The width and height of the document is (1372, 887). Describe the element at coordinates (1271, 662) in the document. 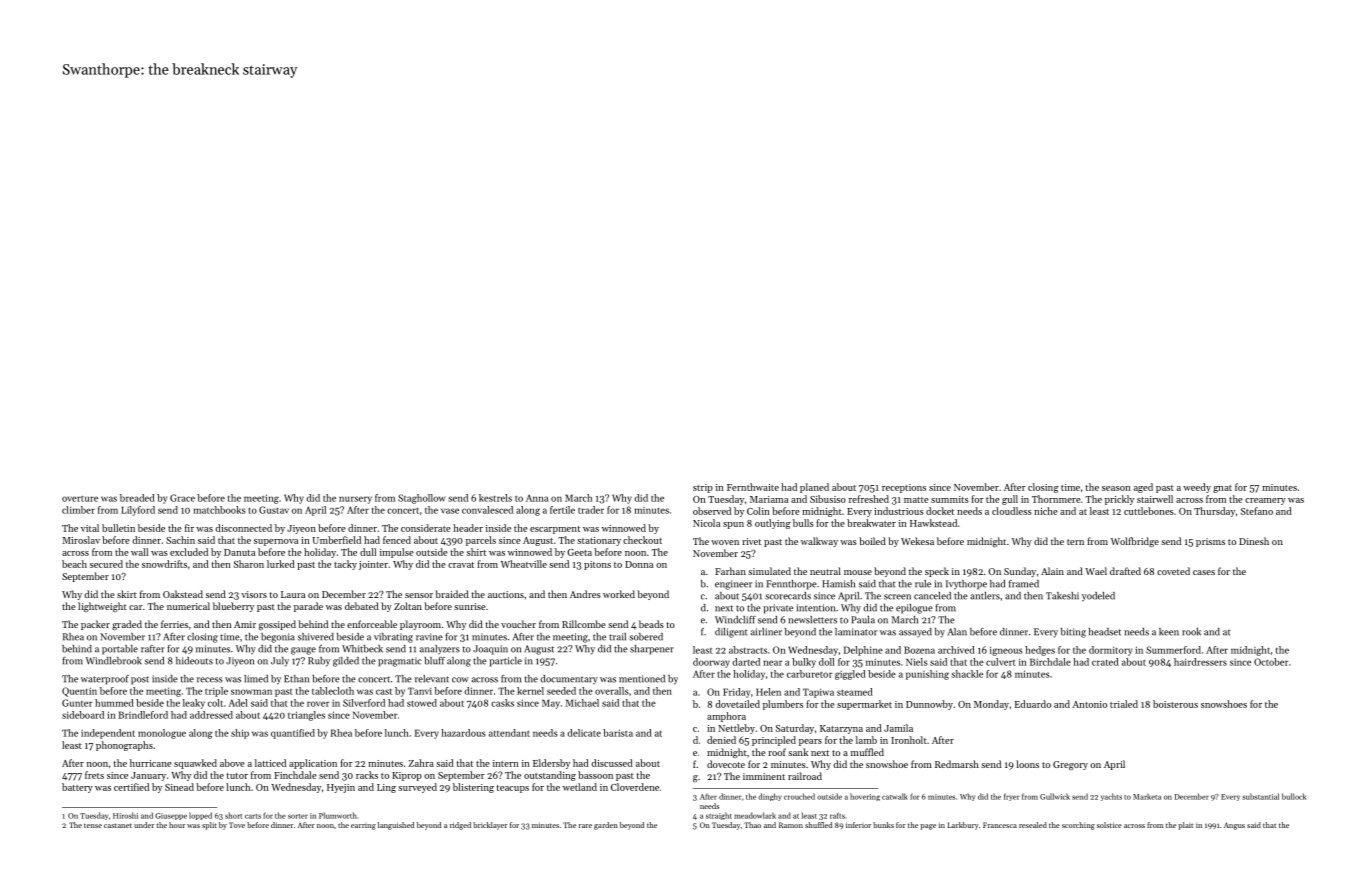

I see `October` at that location.
